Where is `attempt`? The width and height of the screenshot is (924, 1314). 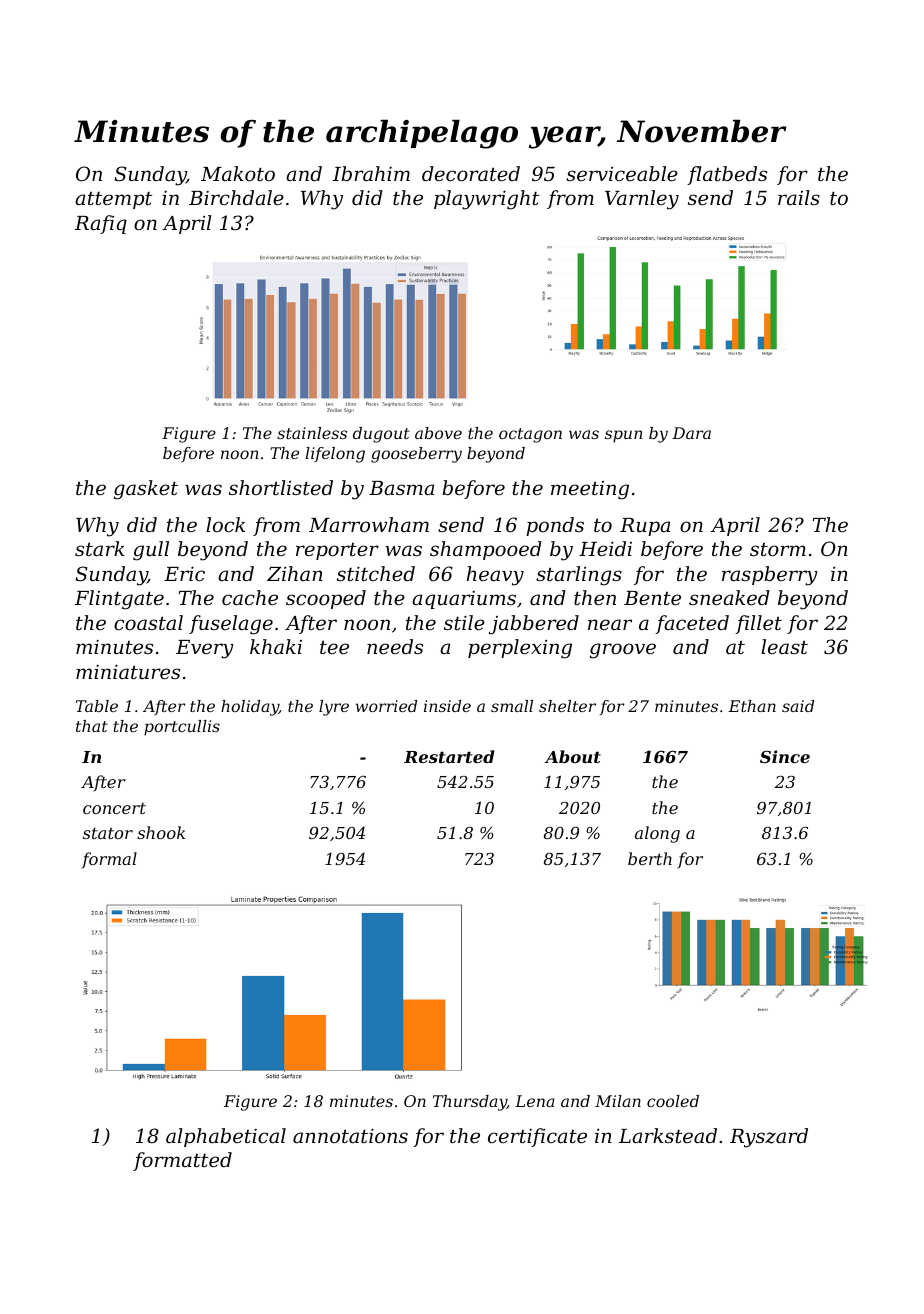 attempt is located at coordinates (113, 200).
